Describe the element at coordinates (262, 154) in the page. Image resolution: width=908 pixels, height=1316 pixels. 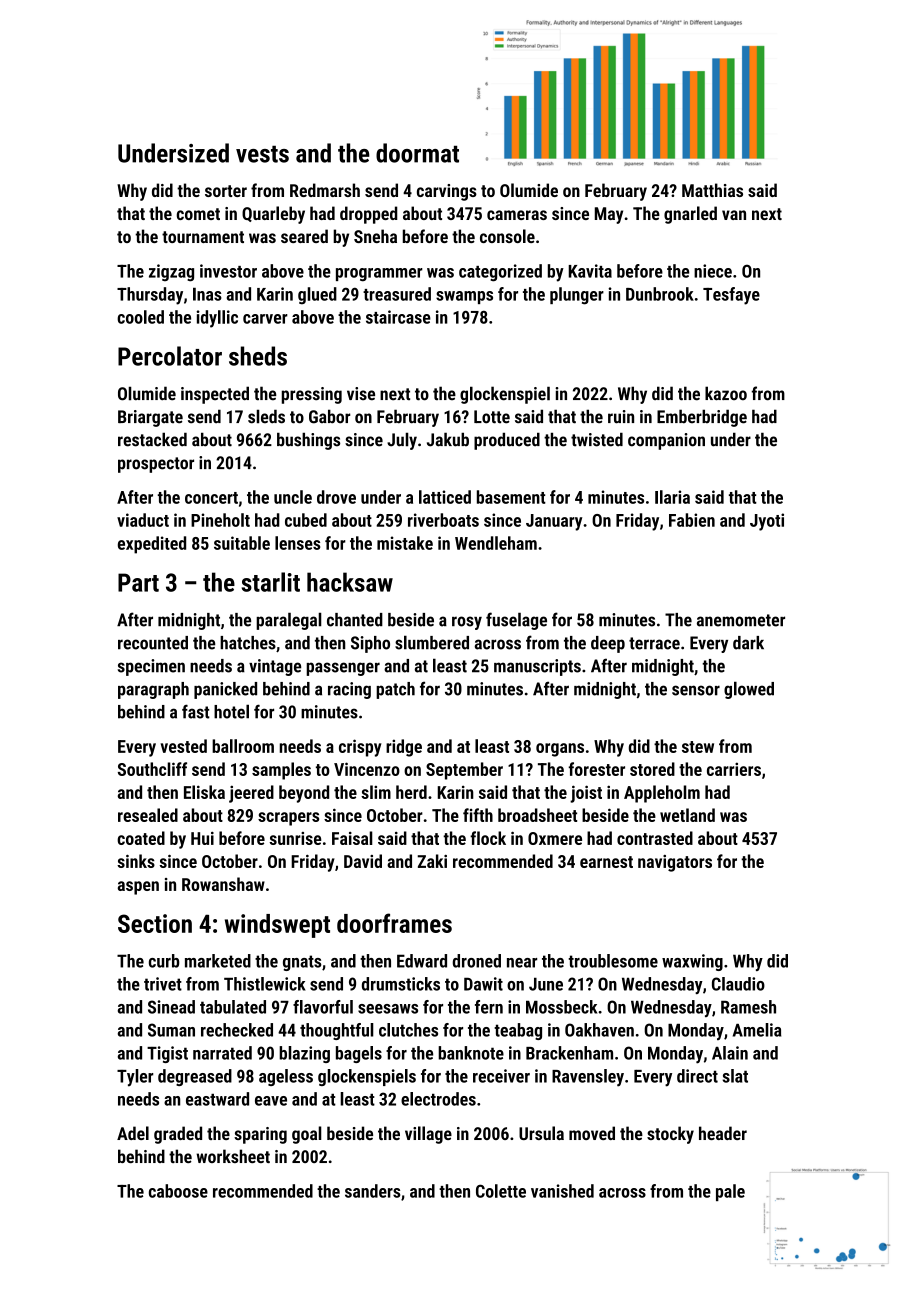
I see `vests` at that location.
